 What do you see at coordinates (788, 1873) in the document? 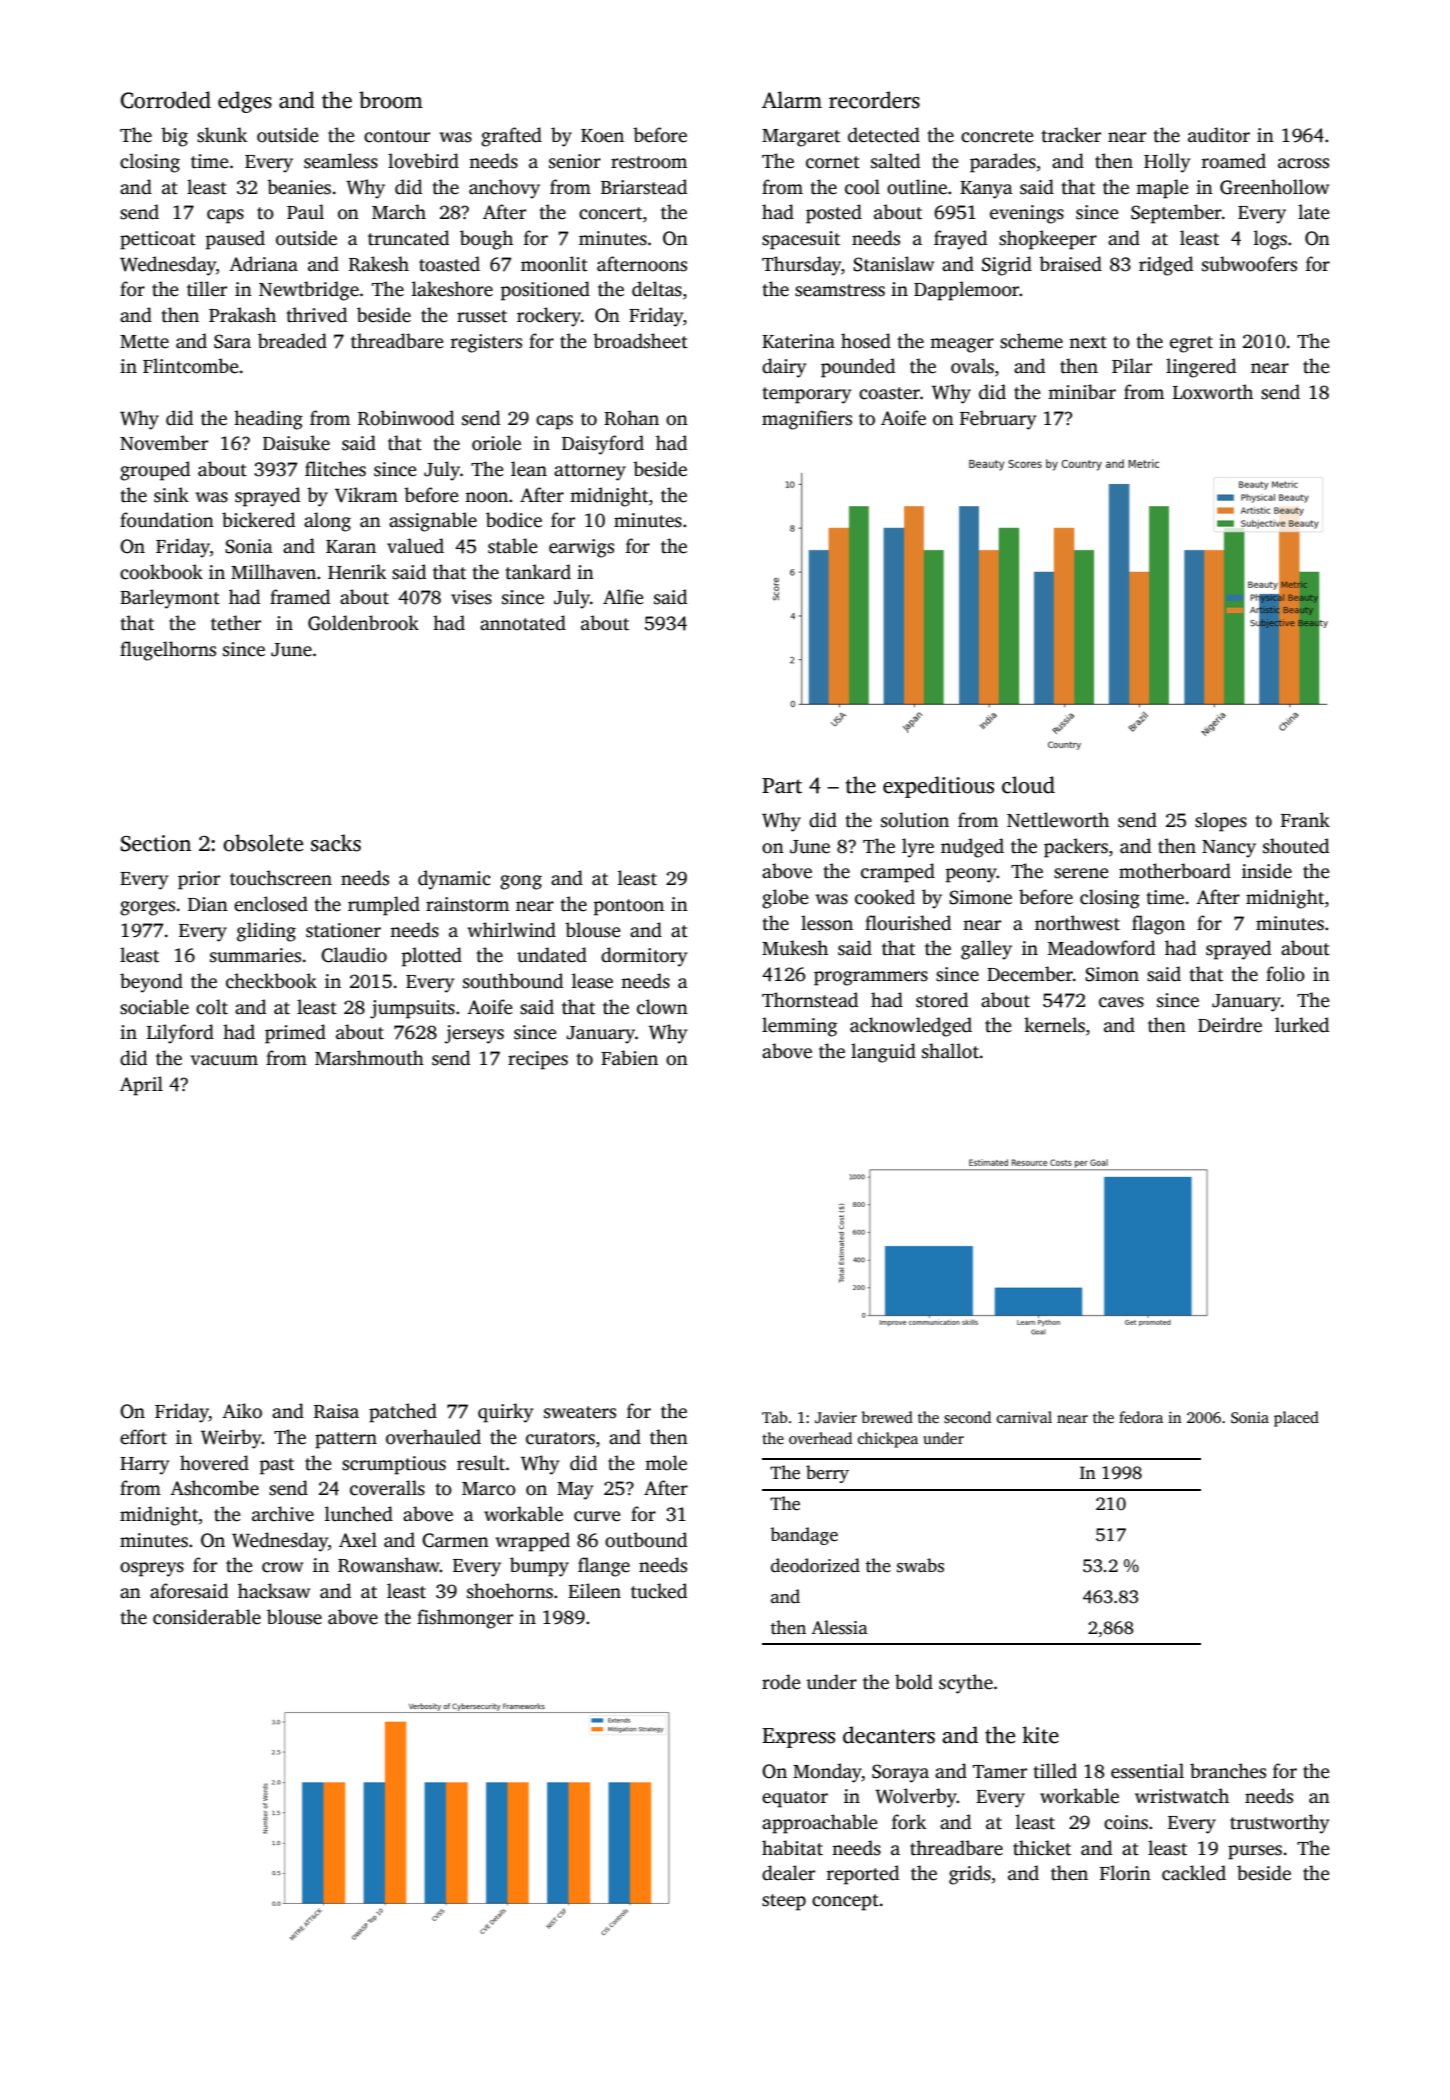
I see `dealer` at bounding box center [788, 1873].
